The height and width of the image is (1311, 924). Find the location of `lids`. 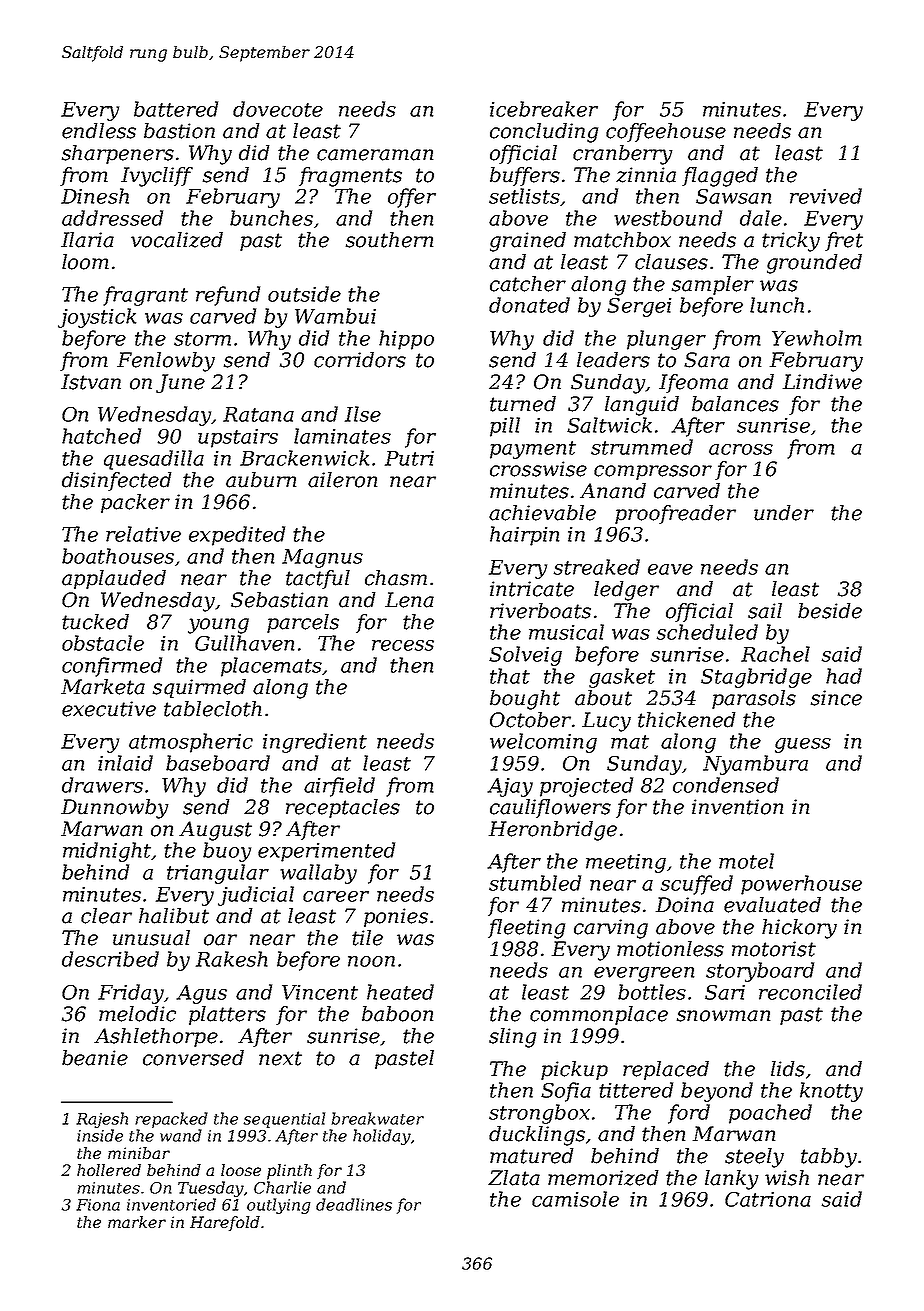

lids is located at coordinates (788, 1069).
